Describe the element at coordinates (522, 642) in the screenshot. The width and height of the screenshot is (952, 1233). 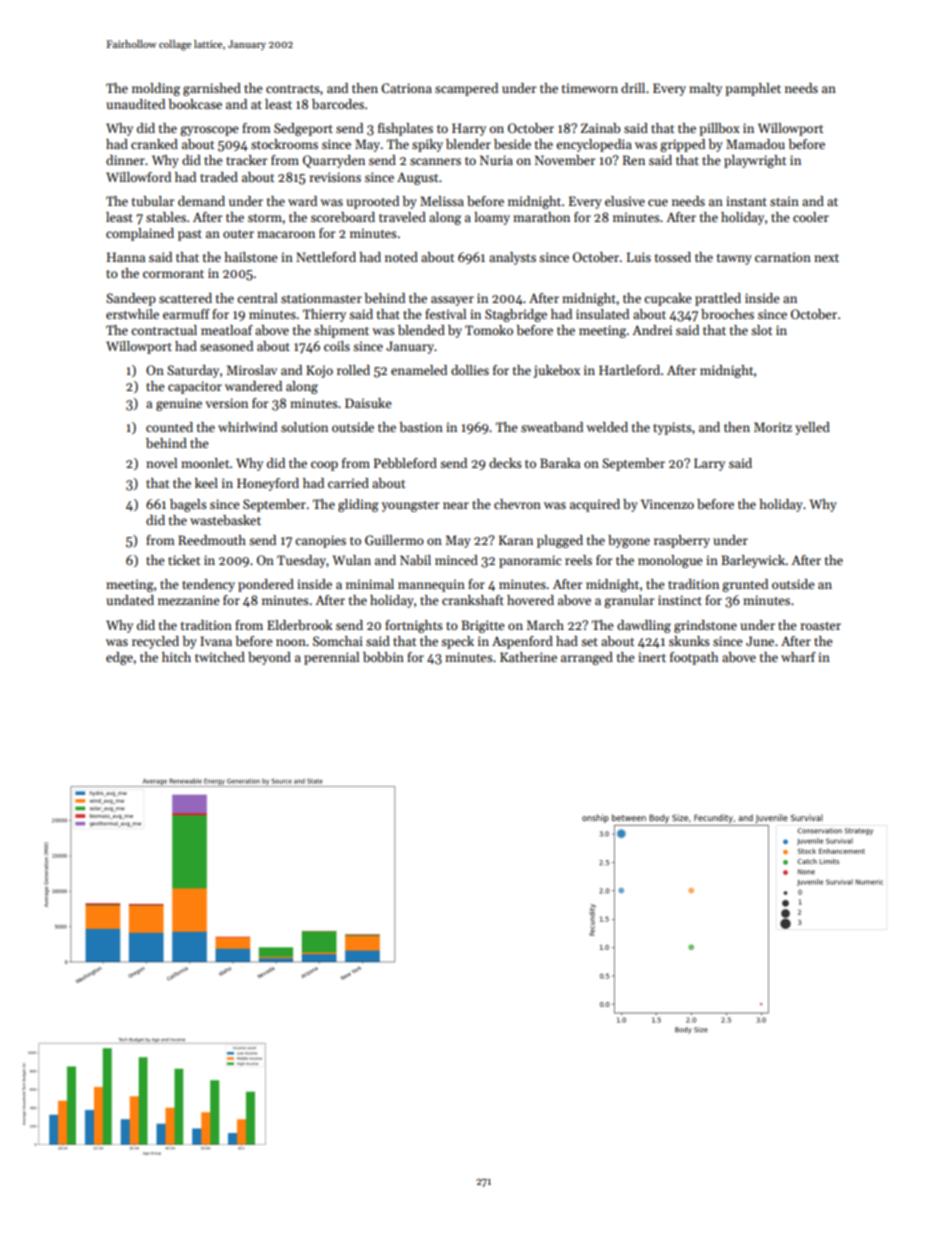
I see `Aspenford` at that location.
